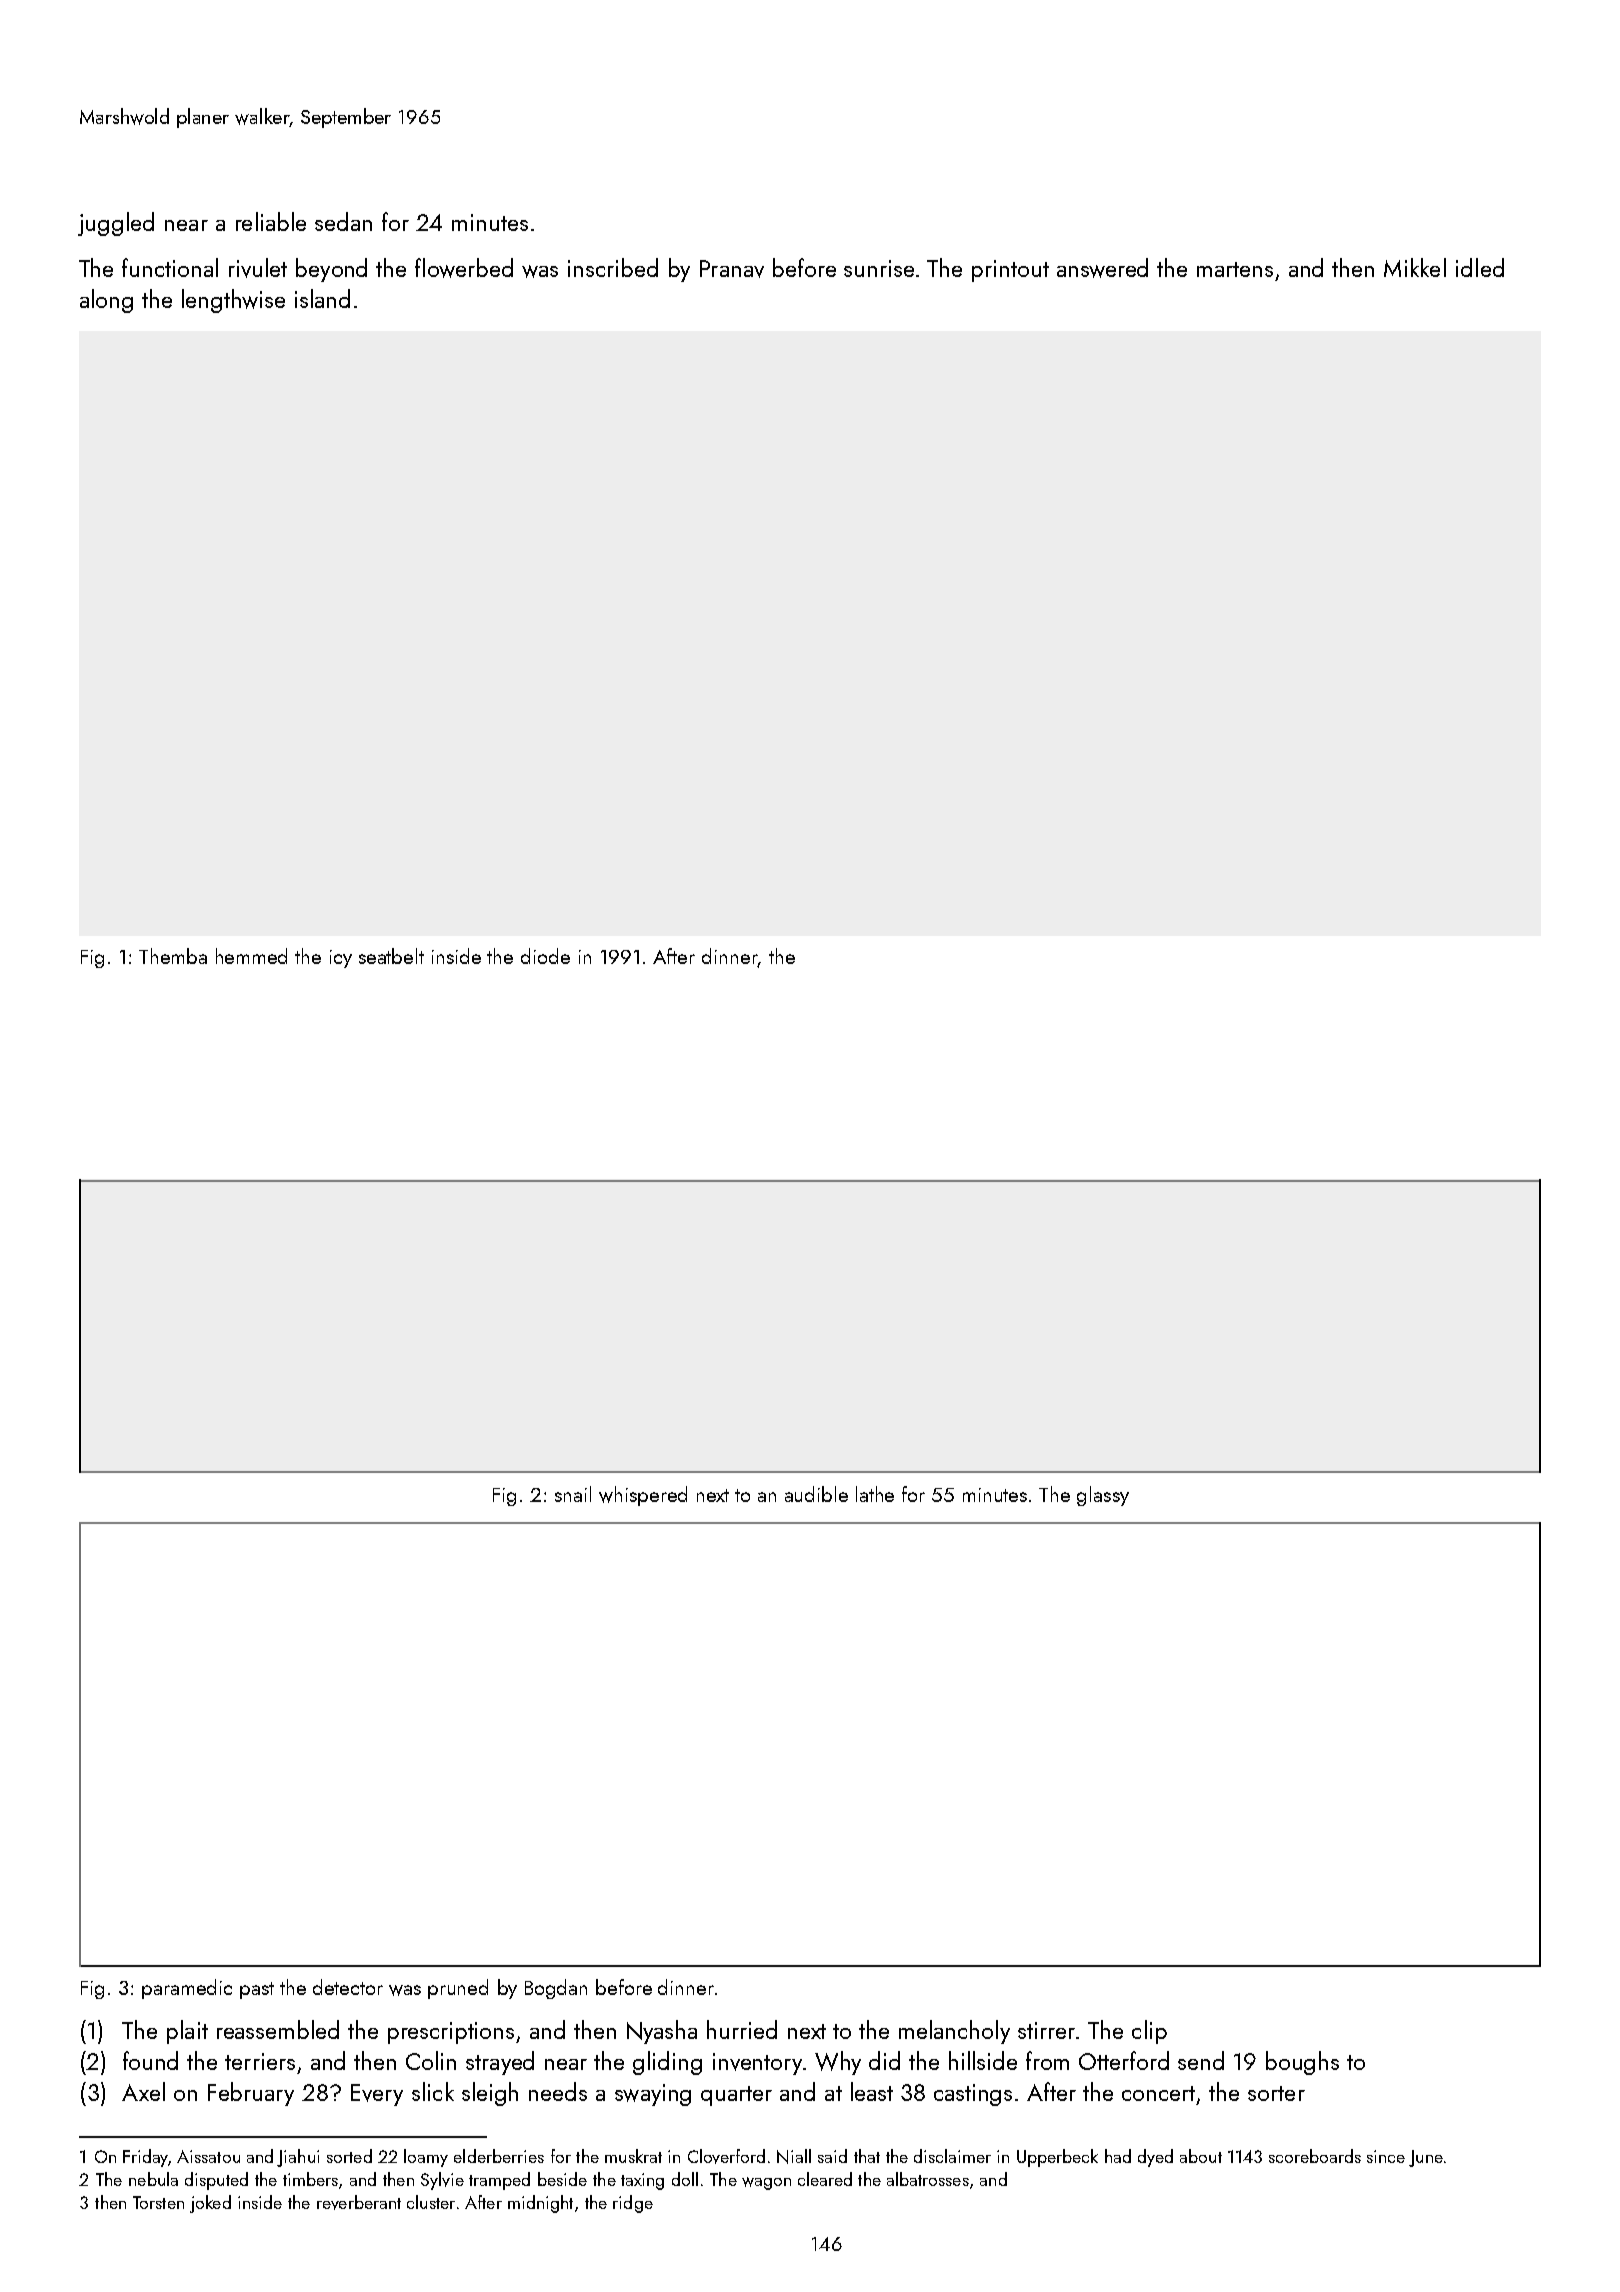 Image resolution: width=1620 pixels, height=2292 pixels. I want to click on found, so click(150, 2060).
